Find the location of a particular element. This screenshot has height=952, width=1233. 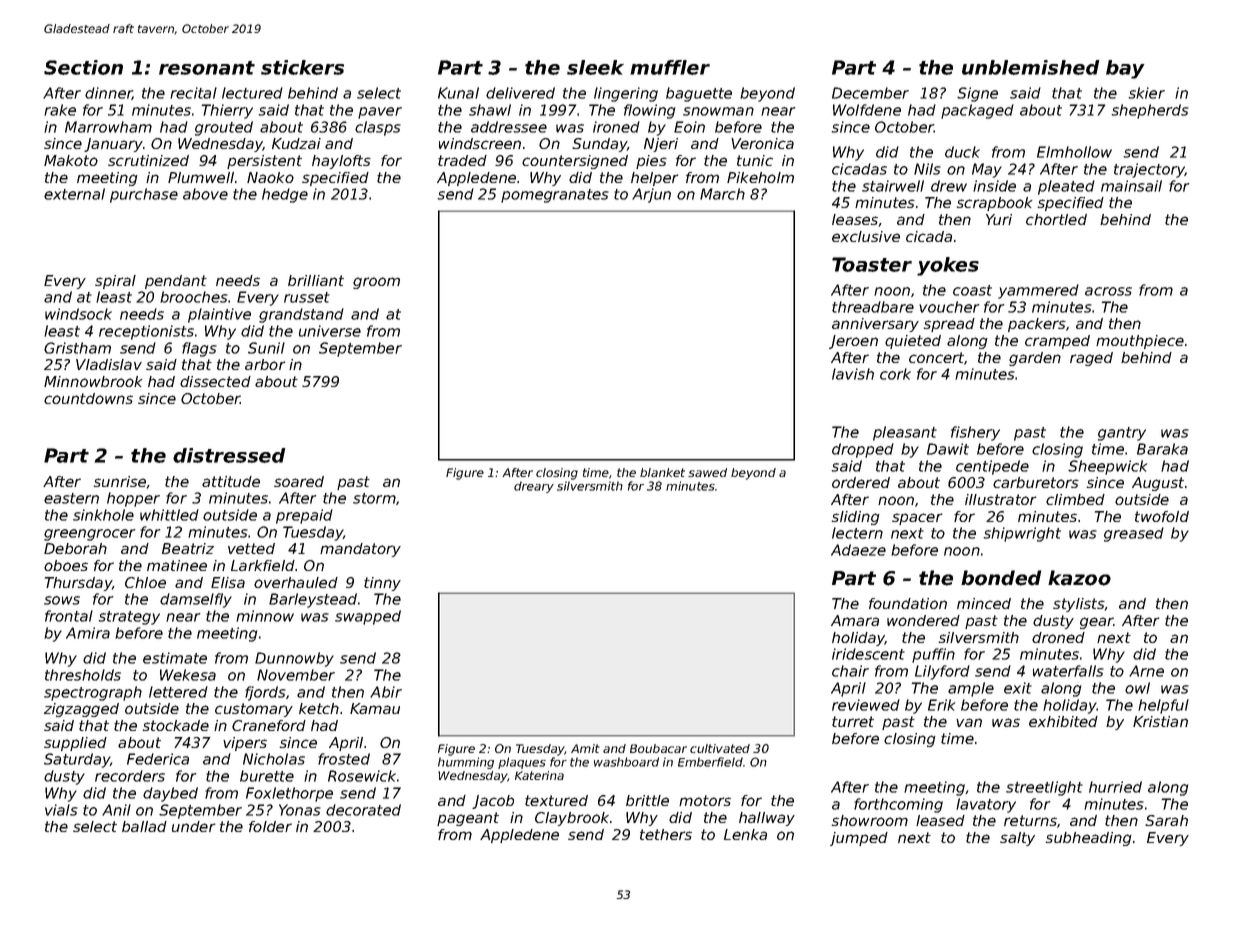

swapped is located at coordinates (368, 617).
